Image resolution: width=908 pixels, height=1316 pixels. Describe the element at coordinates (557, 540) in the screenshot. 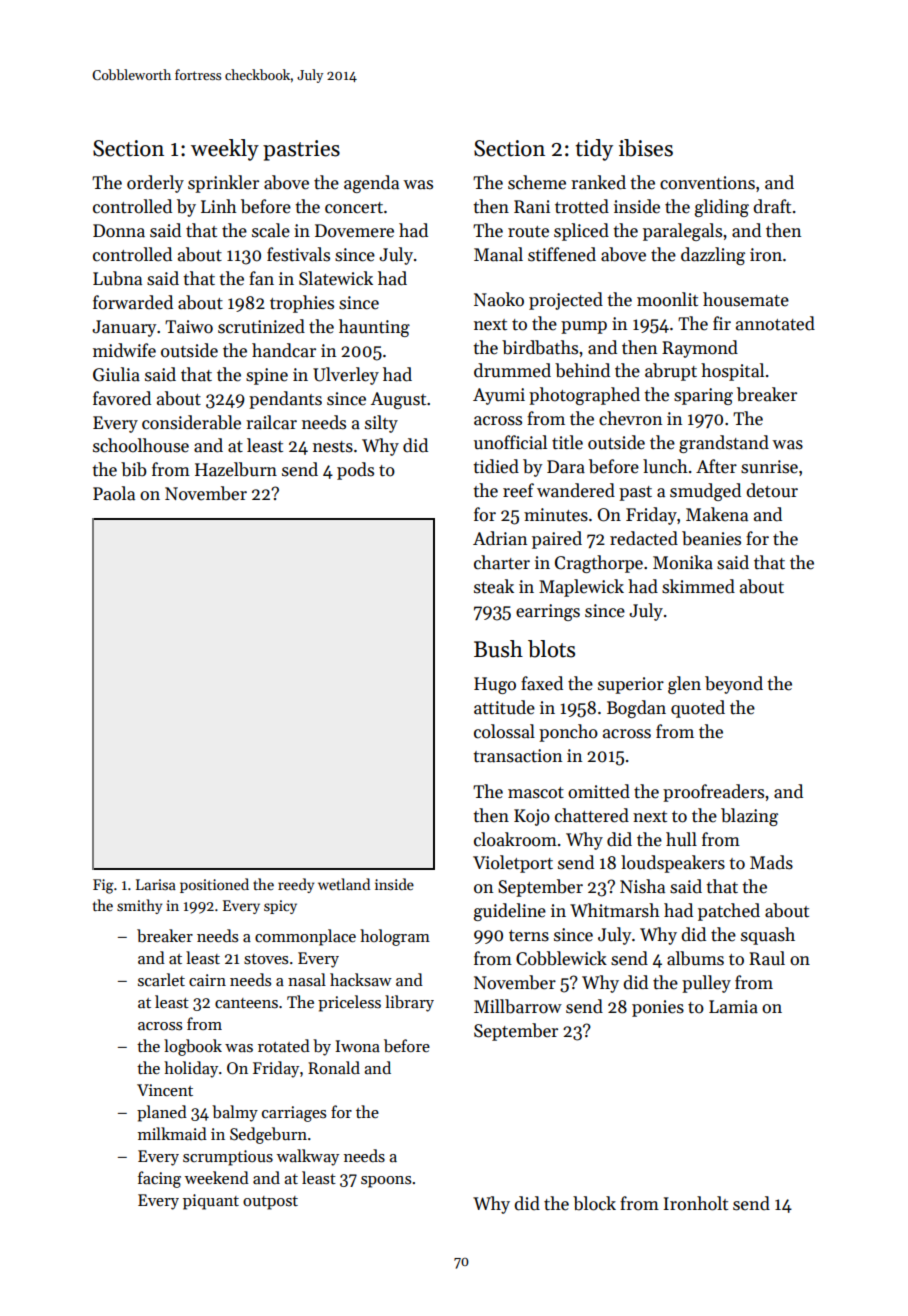

I see `paired` at that location.
